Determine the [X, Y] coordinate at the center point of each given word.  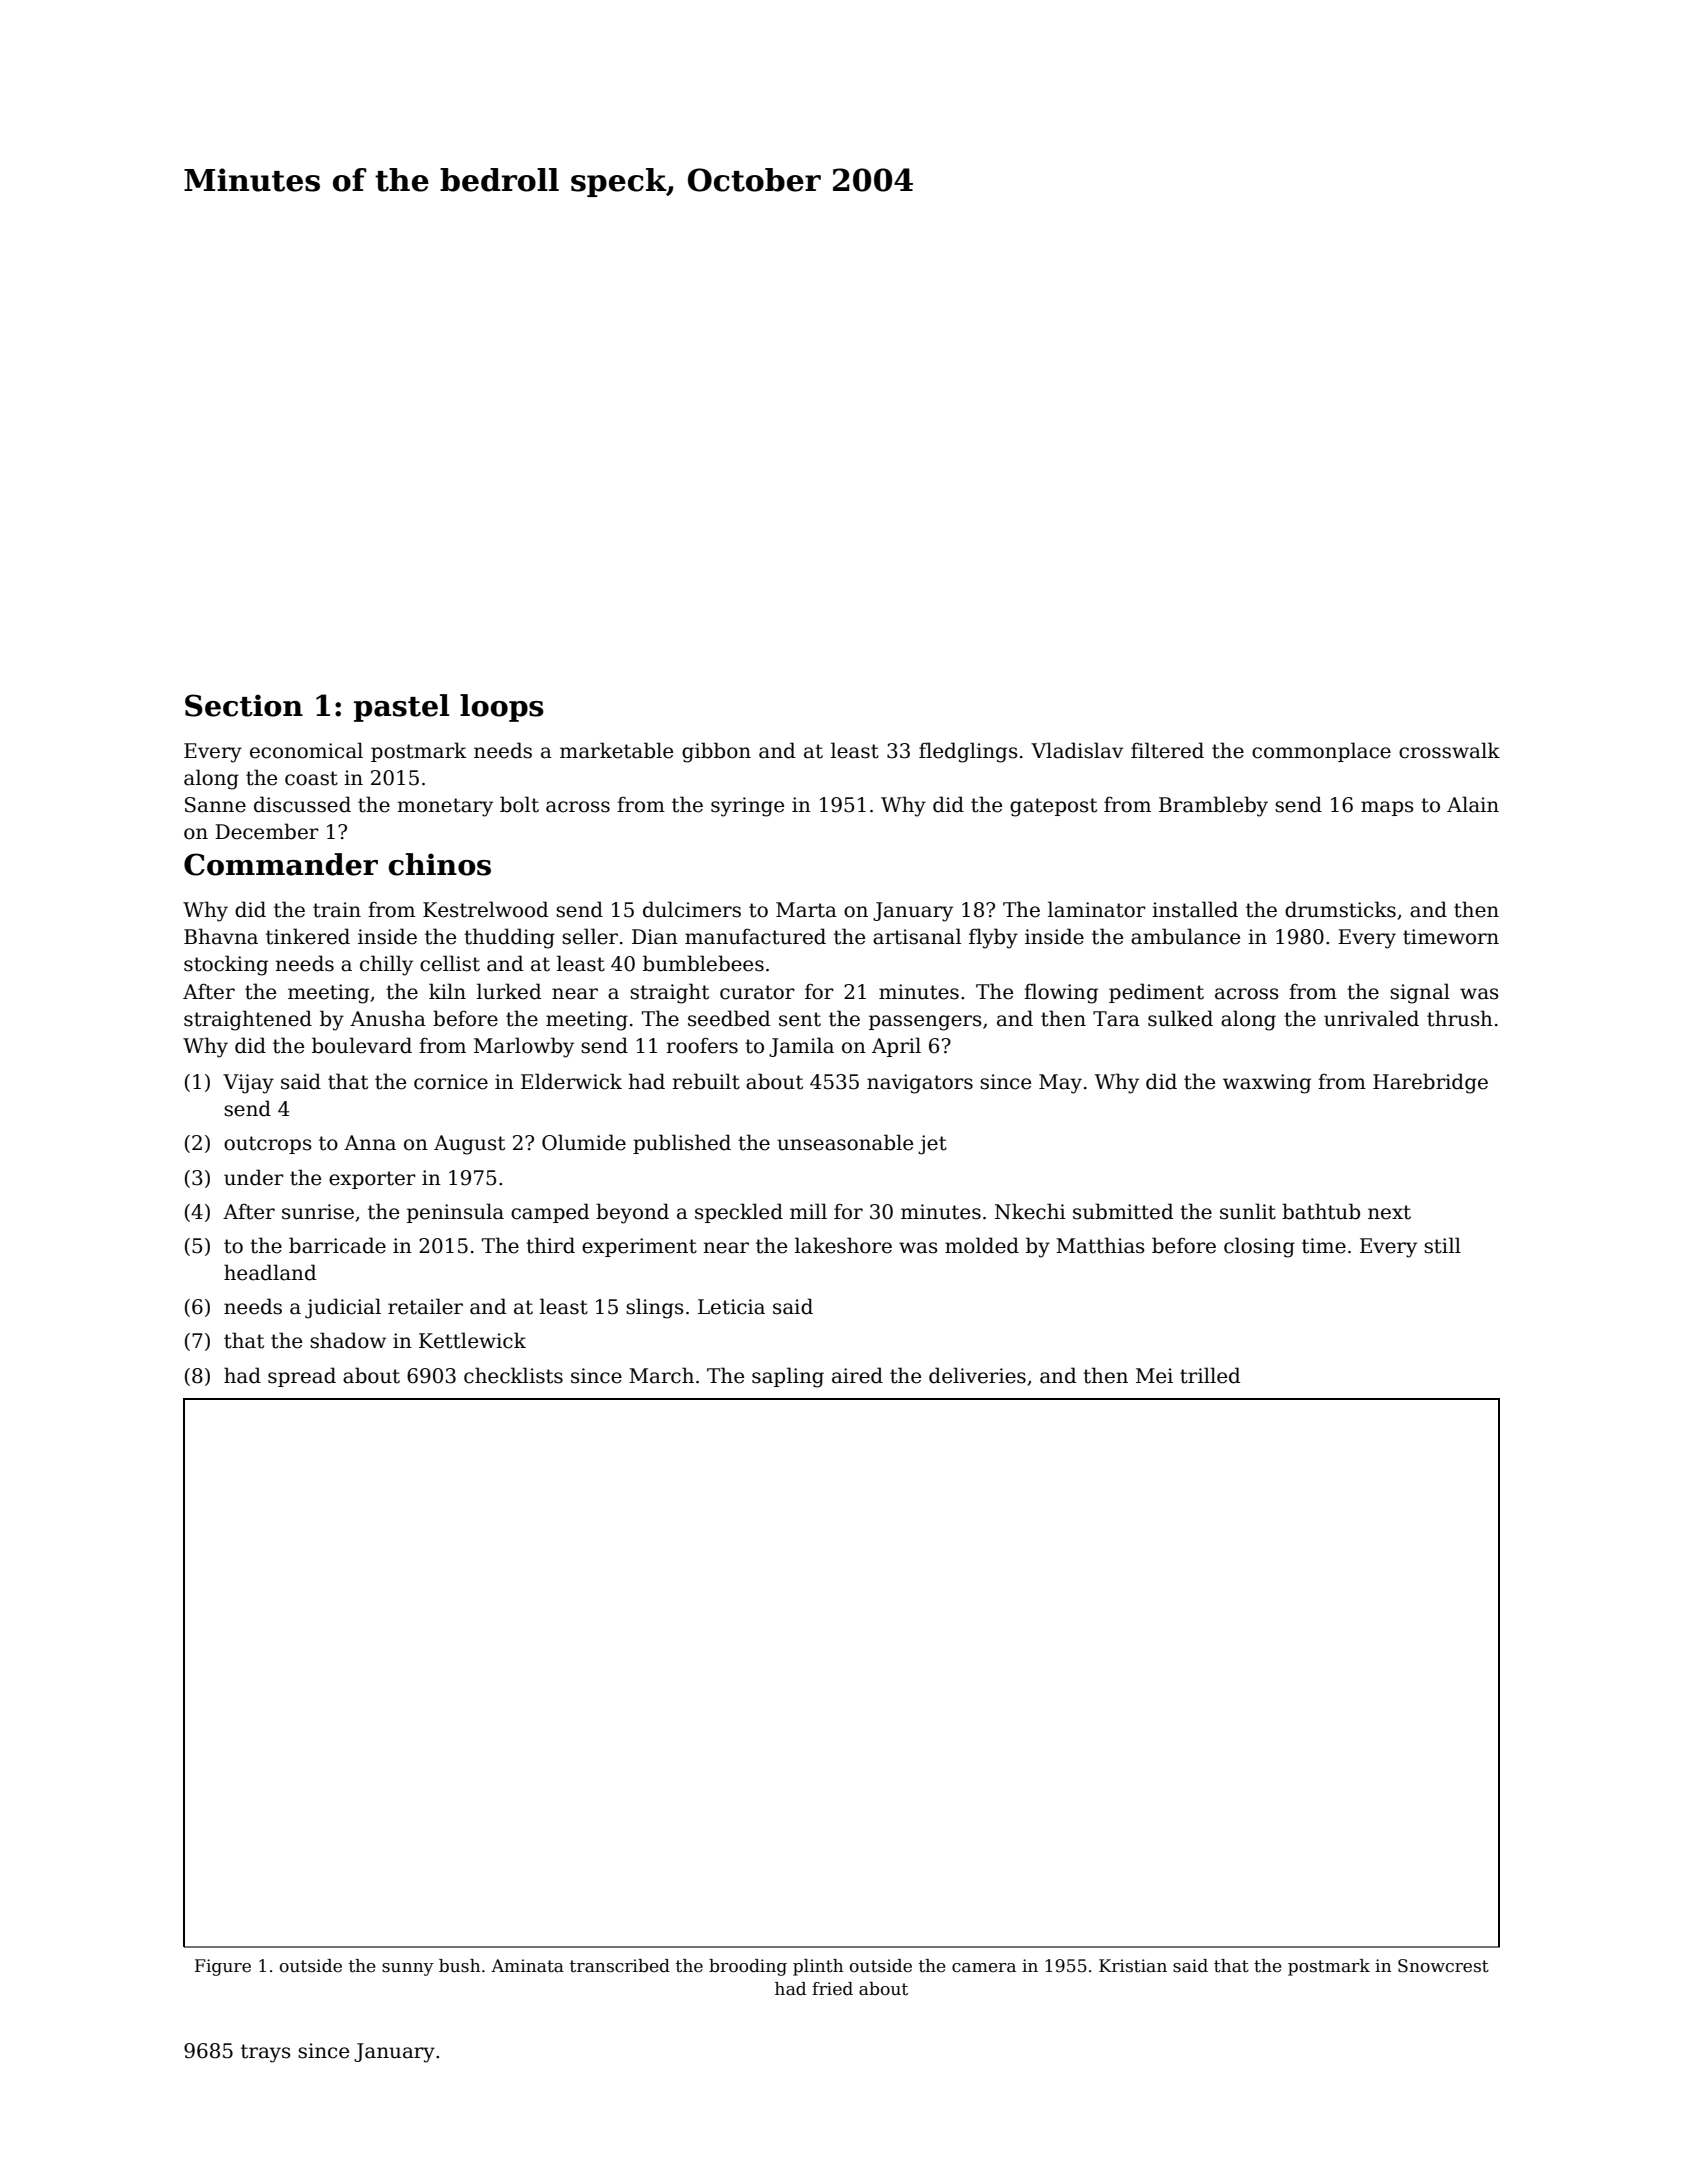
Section [244, 705]
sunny [408, 1969]
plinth [818, 1967]
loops [502, 708]
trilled [1210, 1375]
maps [1387, 808]
